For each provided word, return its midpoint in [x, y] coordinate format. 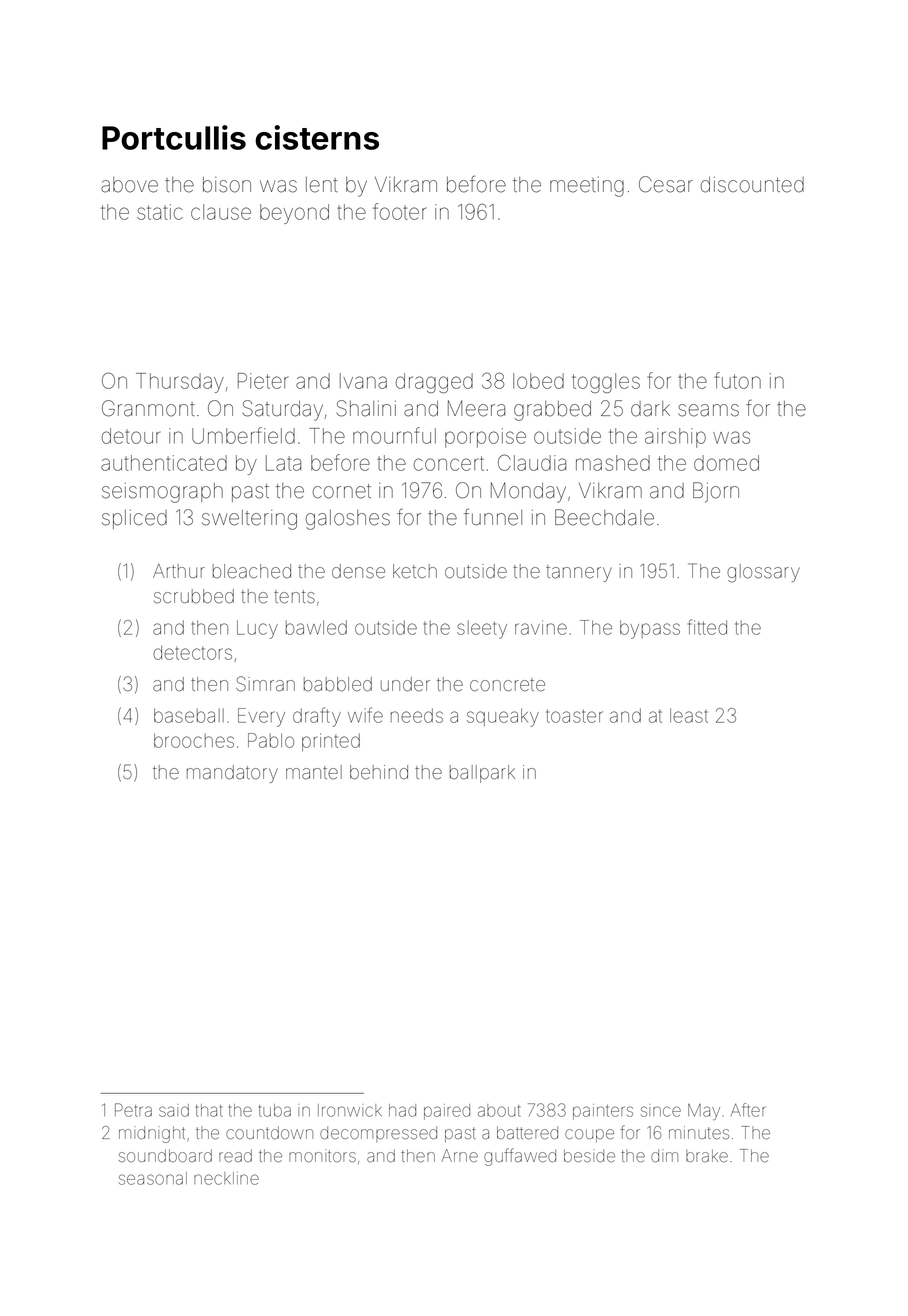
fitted [707, 627]
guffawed [520, 1157]
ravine [541, 627]
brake [707, 1155]
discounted [752, 185]
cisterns [317, 137]
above [129, 185]
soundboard [165, 1155]
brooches [194, 740]
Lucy [257, 629]
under [405, 684]
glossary [763, 573]
